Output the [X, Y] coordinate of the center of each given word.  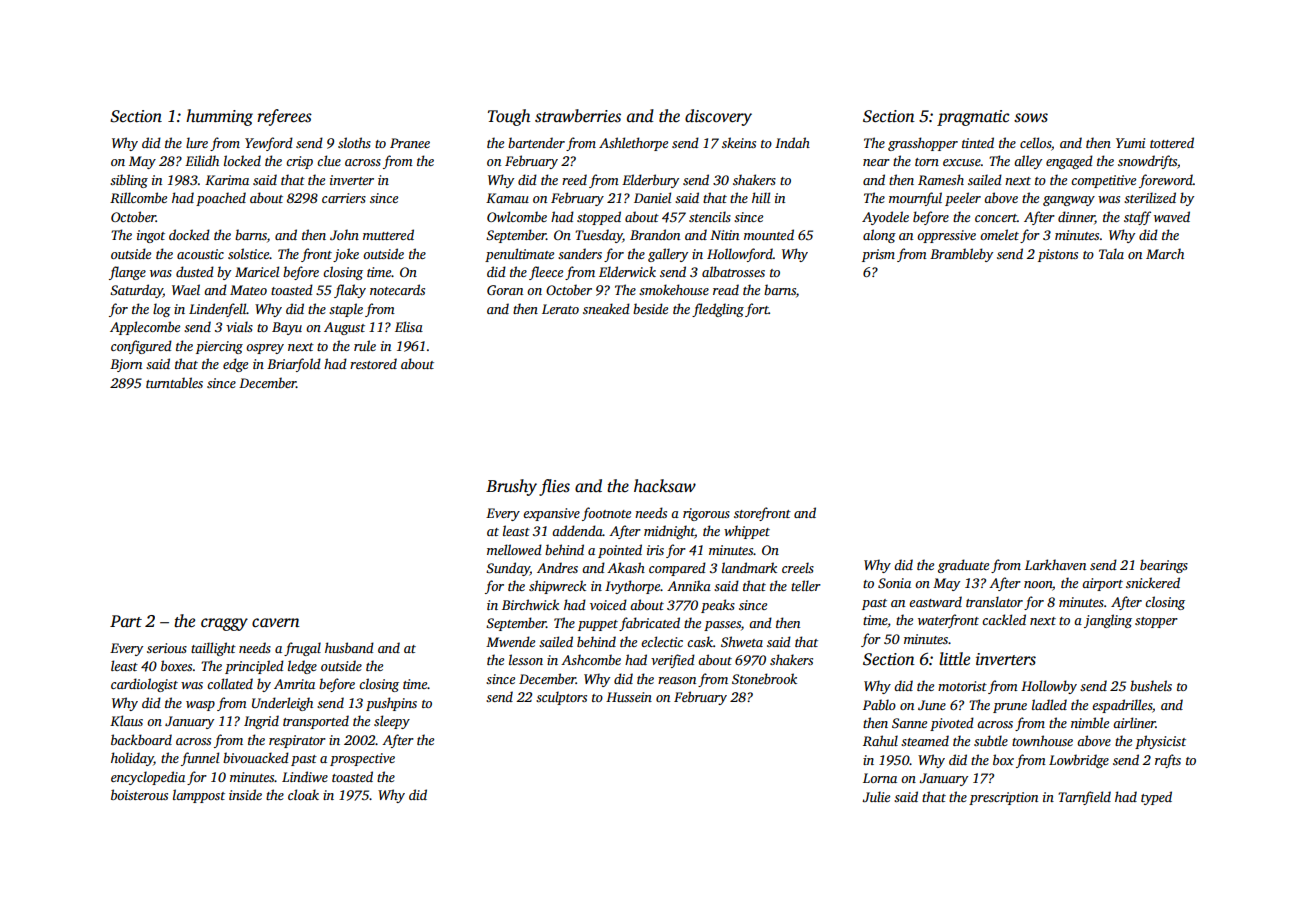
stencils [710, 216]
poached [221, 199]
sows [1031, 118]
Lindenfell [218, 310]
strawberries [578, 116]
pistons [1058, 255]
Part [126, 621]
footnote [606, 514]
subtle [991, 740]
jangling [1108, 621]
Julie [876, 796]
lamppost [199, 796]
